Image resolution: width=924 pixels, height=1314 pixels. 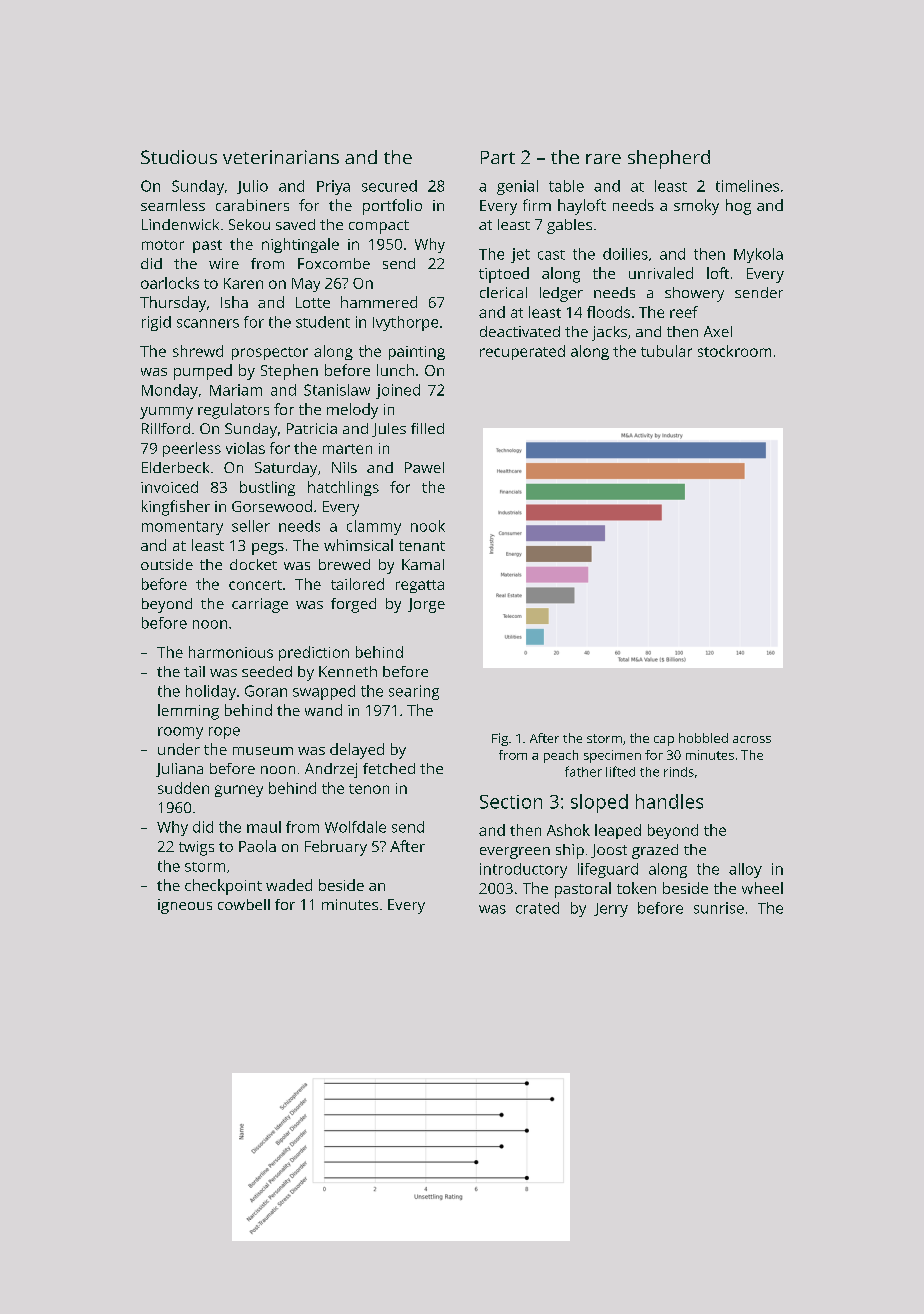 I want to click on searing, so click(x=414, y=692).
